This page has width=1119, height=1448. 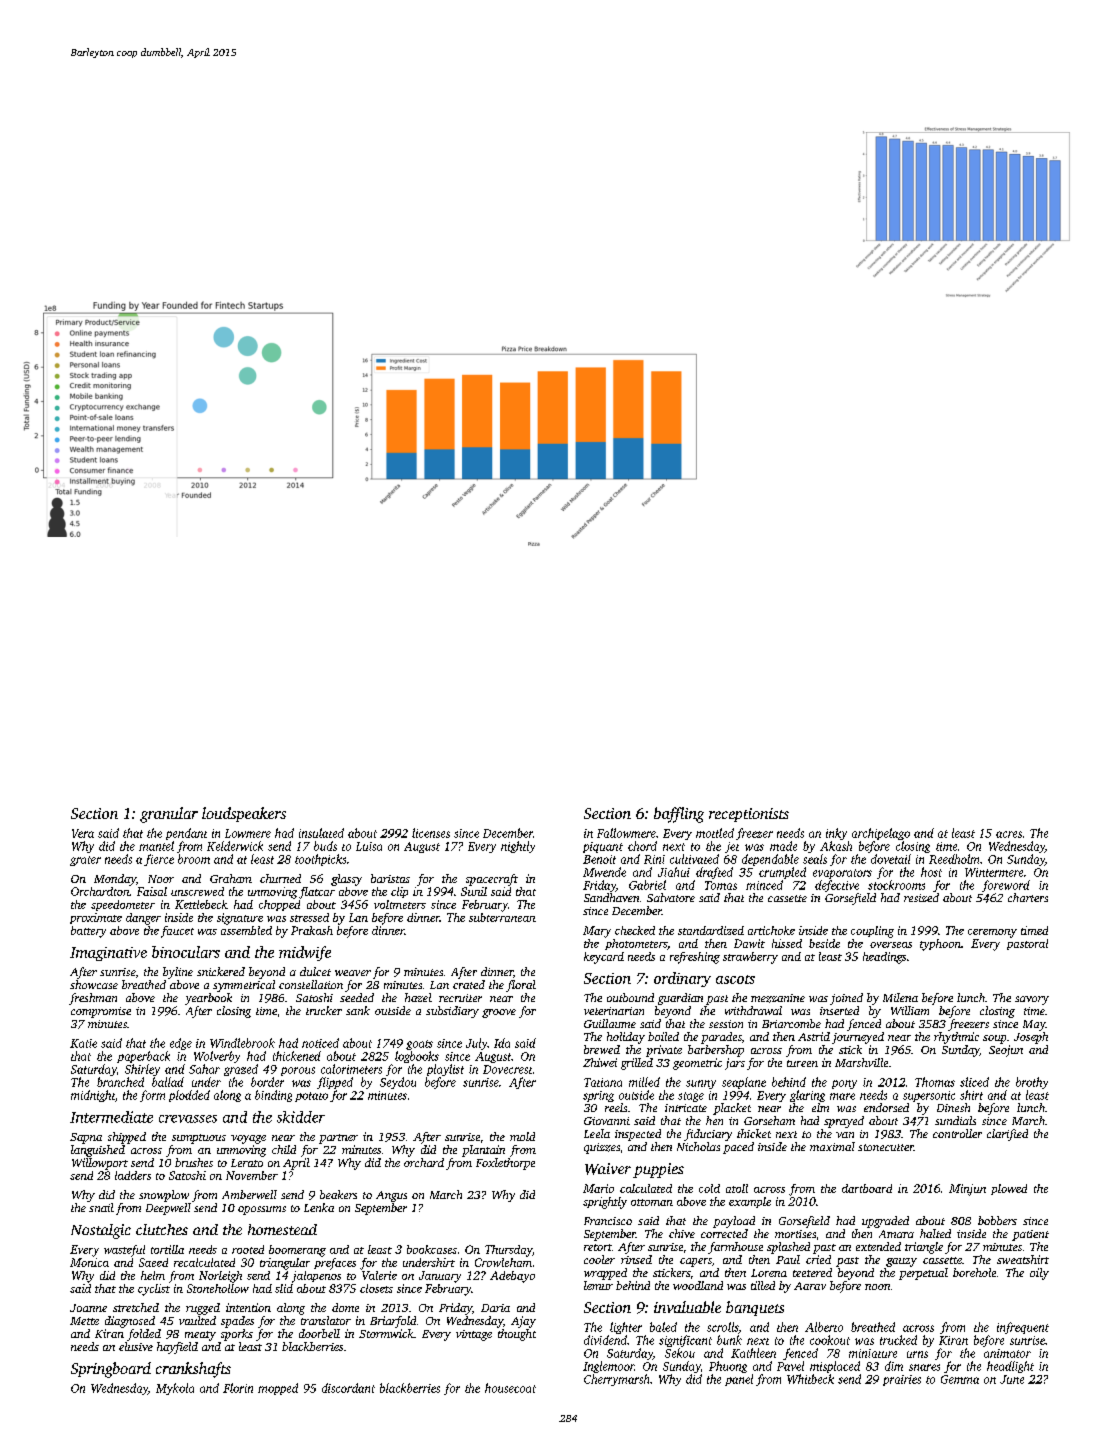 I want to click on inky, so click(x=836, y=834).
